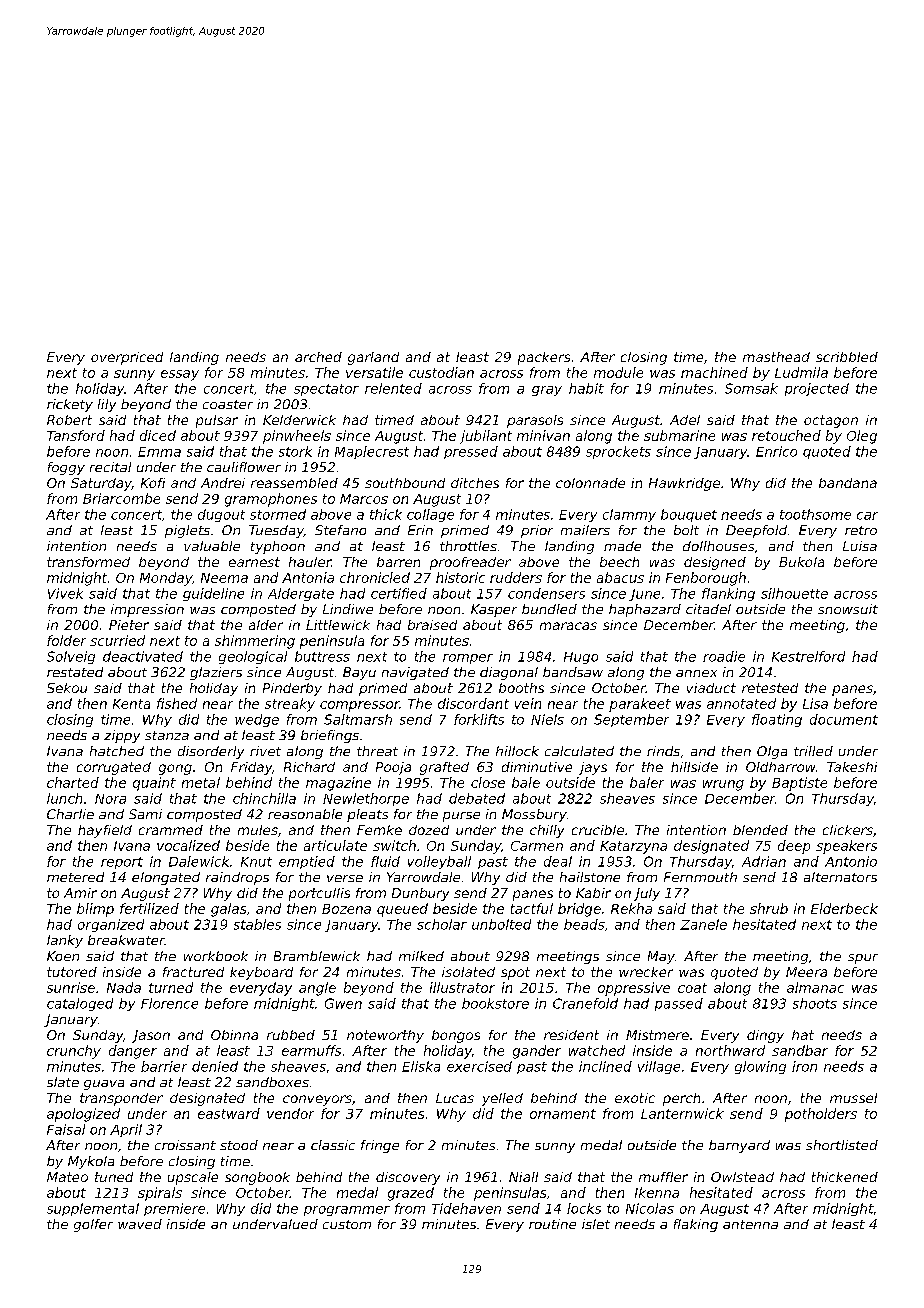  Describe the element at coordinates (684, 484) in the screenshot. I see `Hawkridge` at that location.
